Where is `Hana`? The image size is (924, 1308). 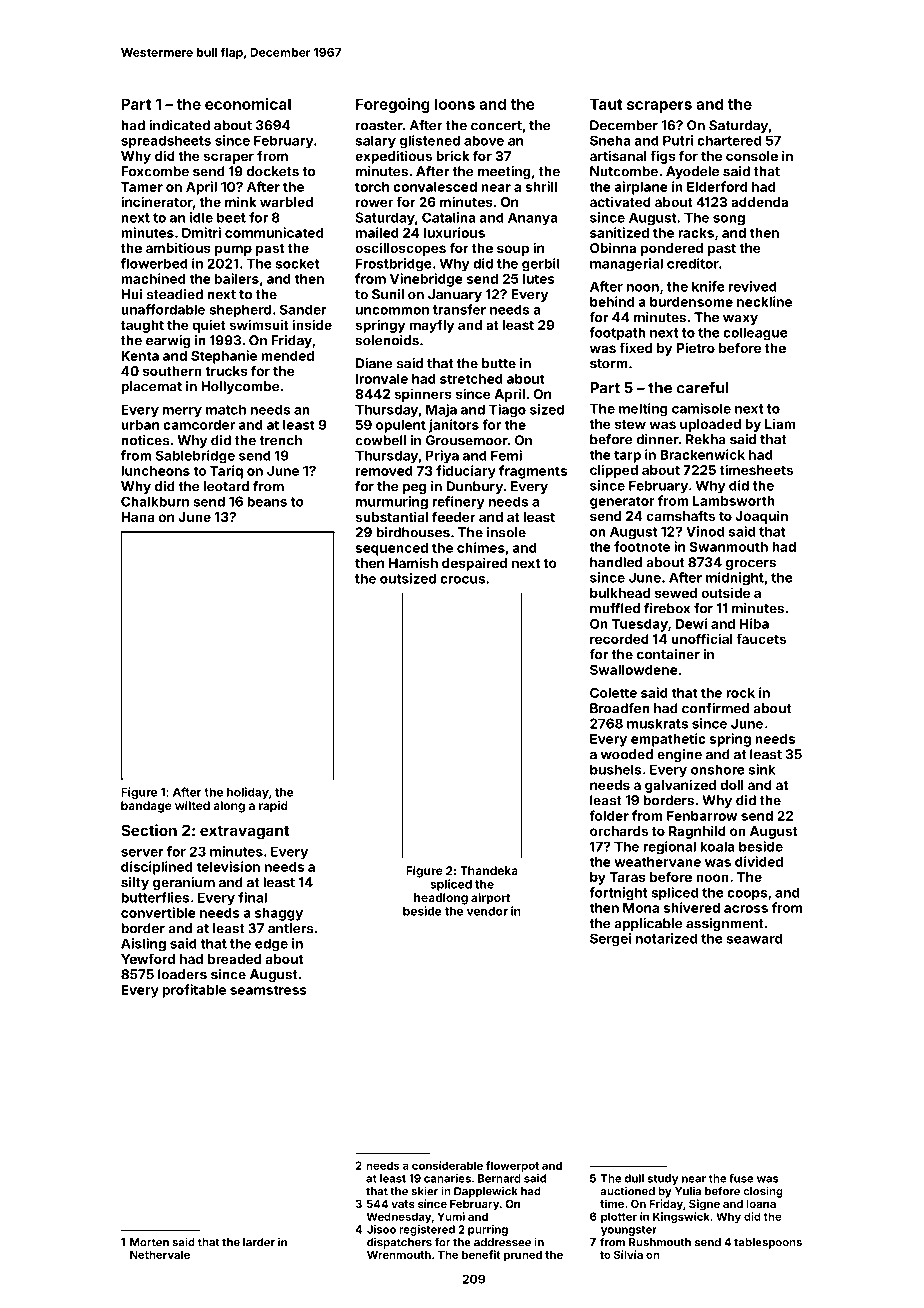 Hana is located at coordinates (138, 517).
